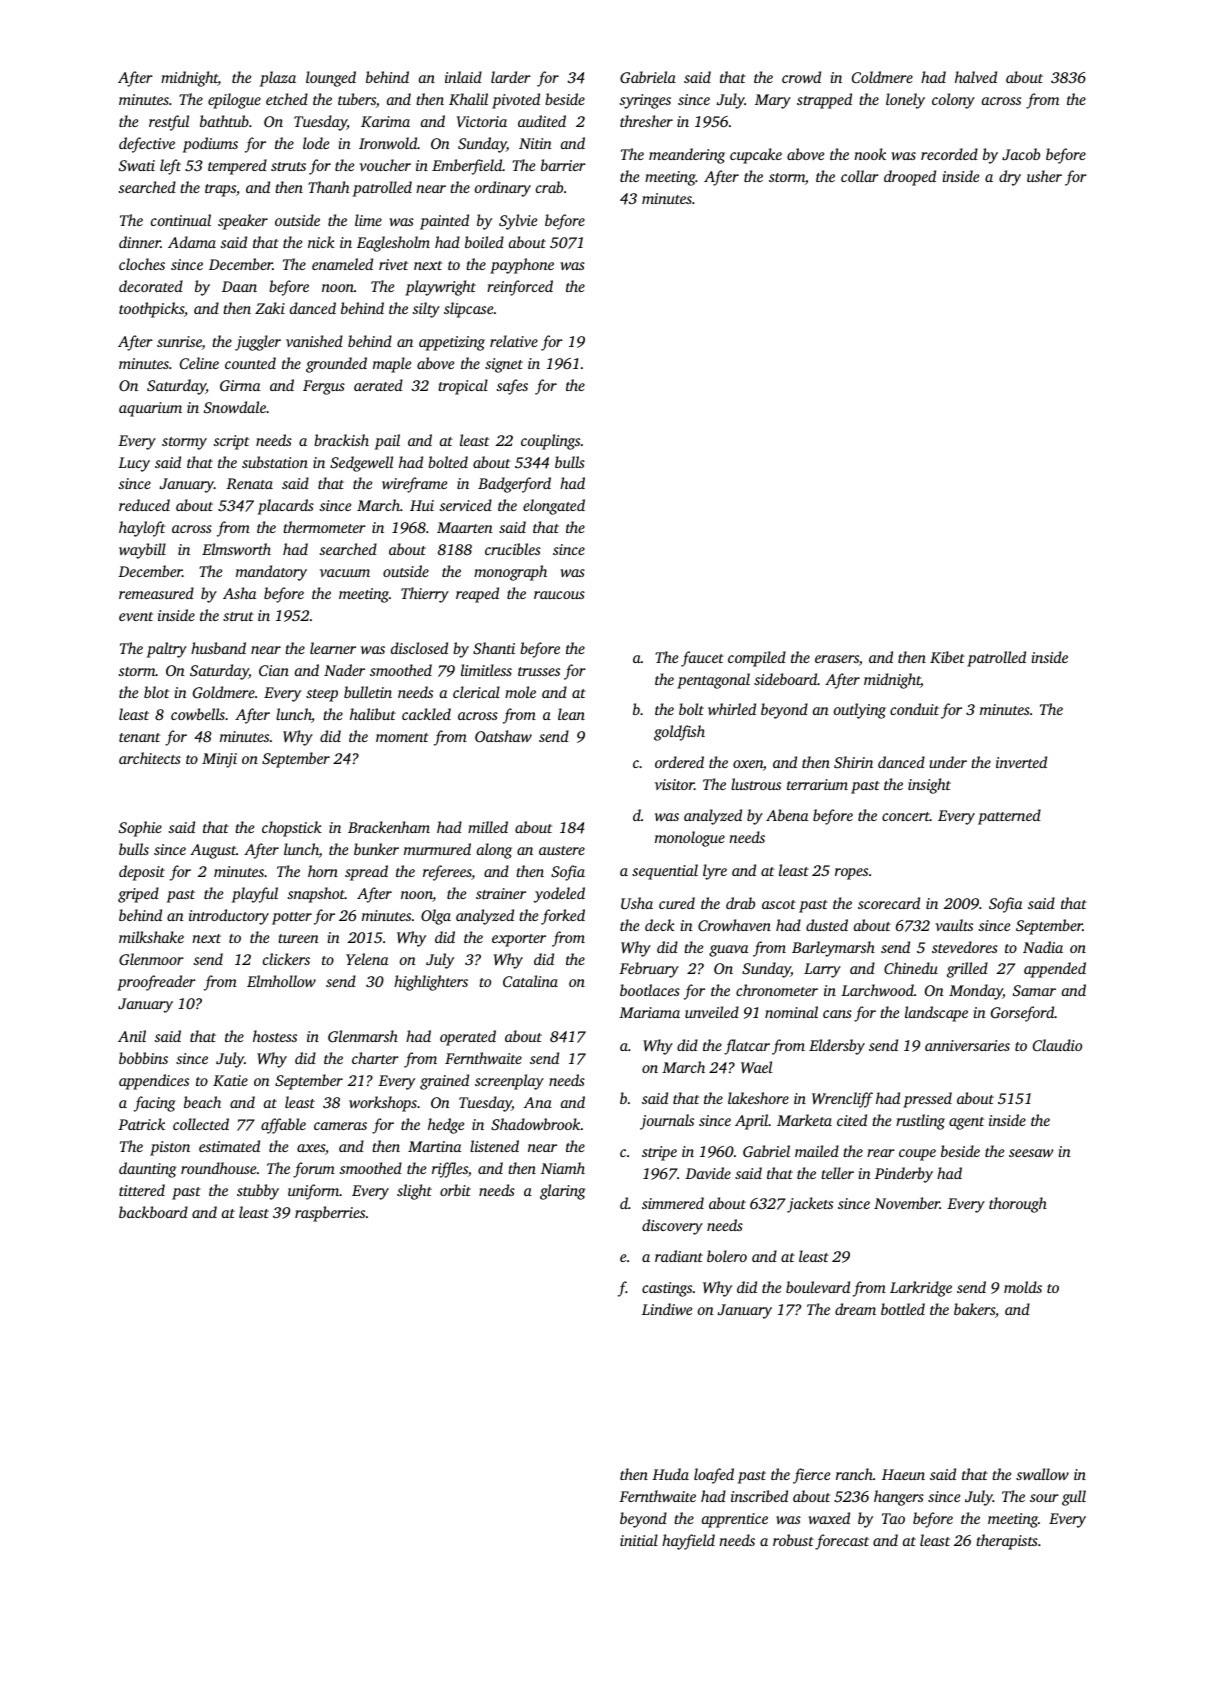  What do you see at coordinates (976, 77) in the document?
I see `halved` at bounding box center [976, 77].
